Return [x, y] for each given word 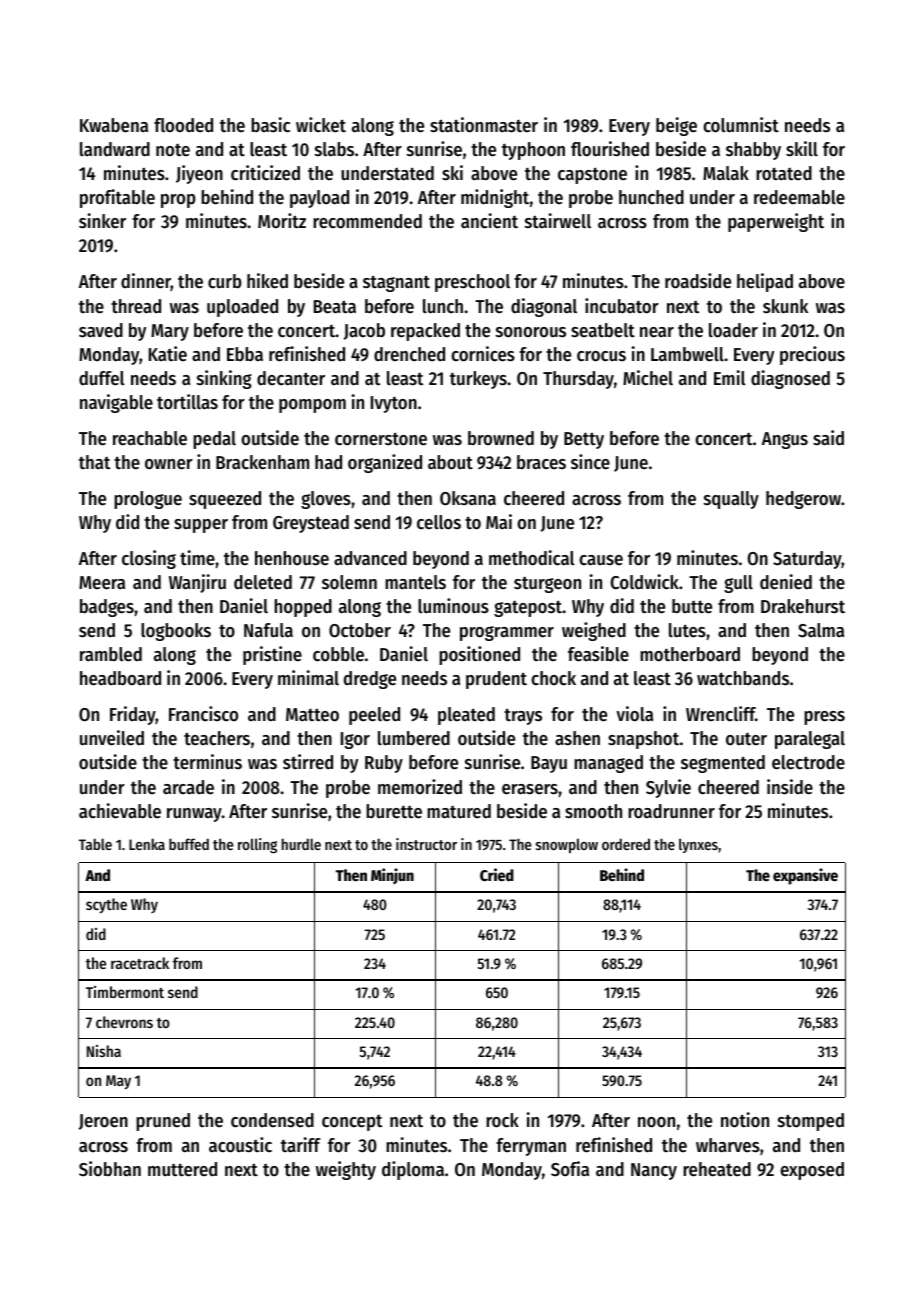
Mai [499, 521]
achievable [120, 811]
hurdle [301, 844]
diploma [413, 1170]
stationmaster [484, 125]
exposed [812, 1171]
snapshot [643, 740]
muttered [182, 1169]
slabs [334, 149]
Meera [102, 583]
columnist [741, 125]
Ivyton [394, 404]
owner [169, 464]
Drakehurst [803, 606]
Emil [730, 377]
